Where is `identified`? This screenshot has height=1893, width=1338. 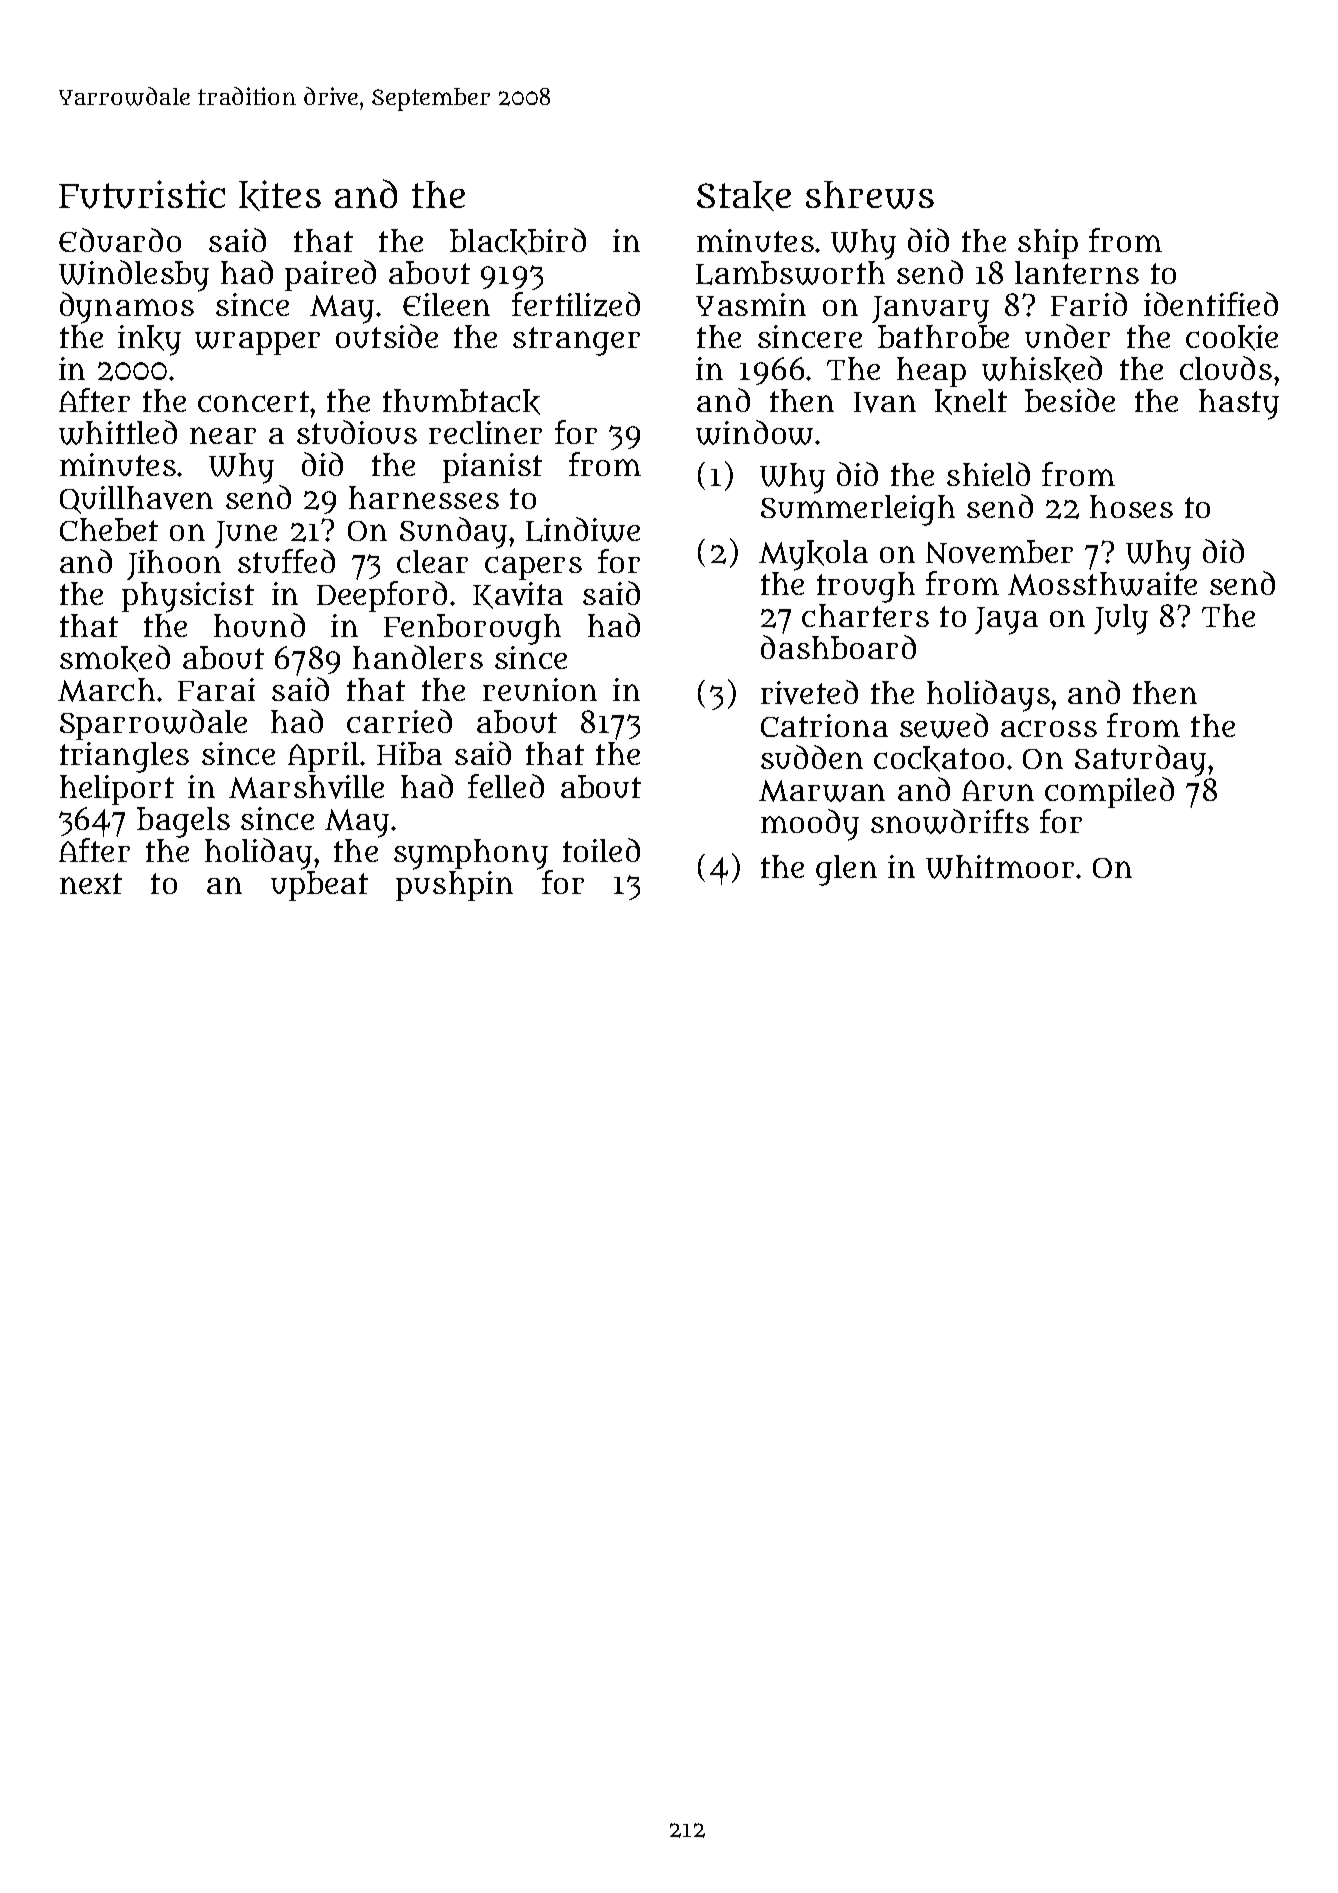 identified is located at coordinates (1211, 304).
